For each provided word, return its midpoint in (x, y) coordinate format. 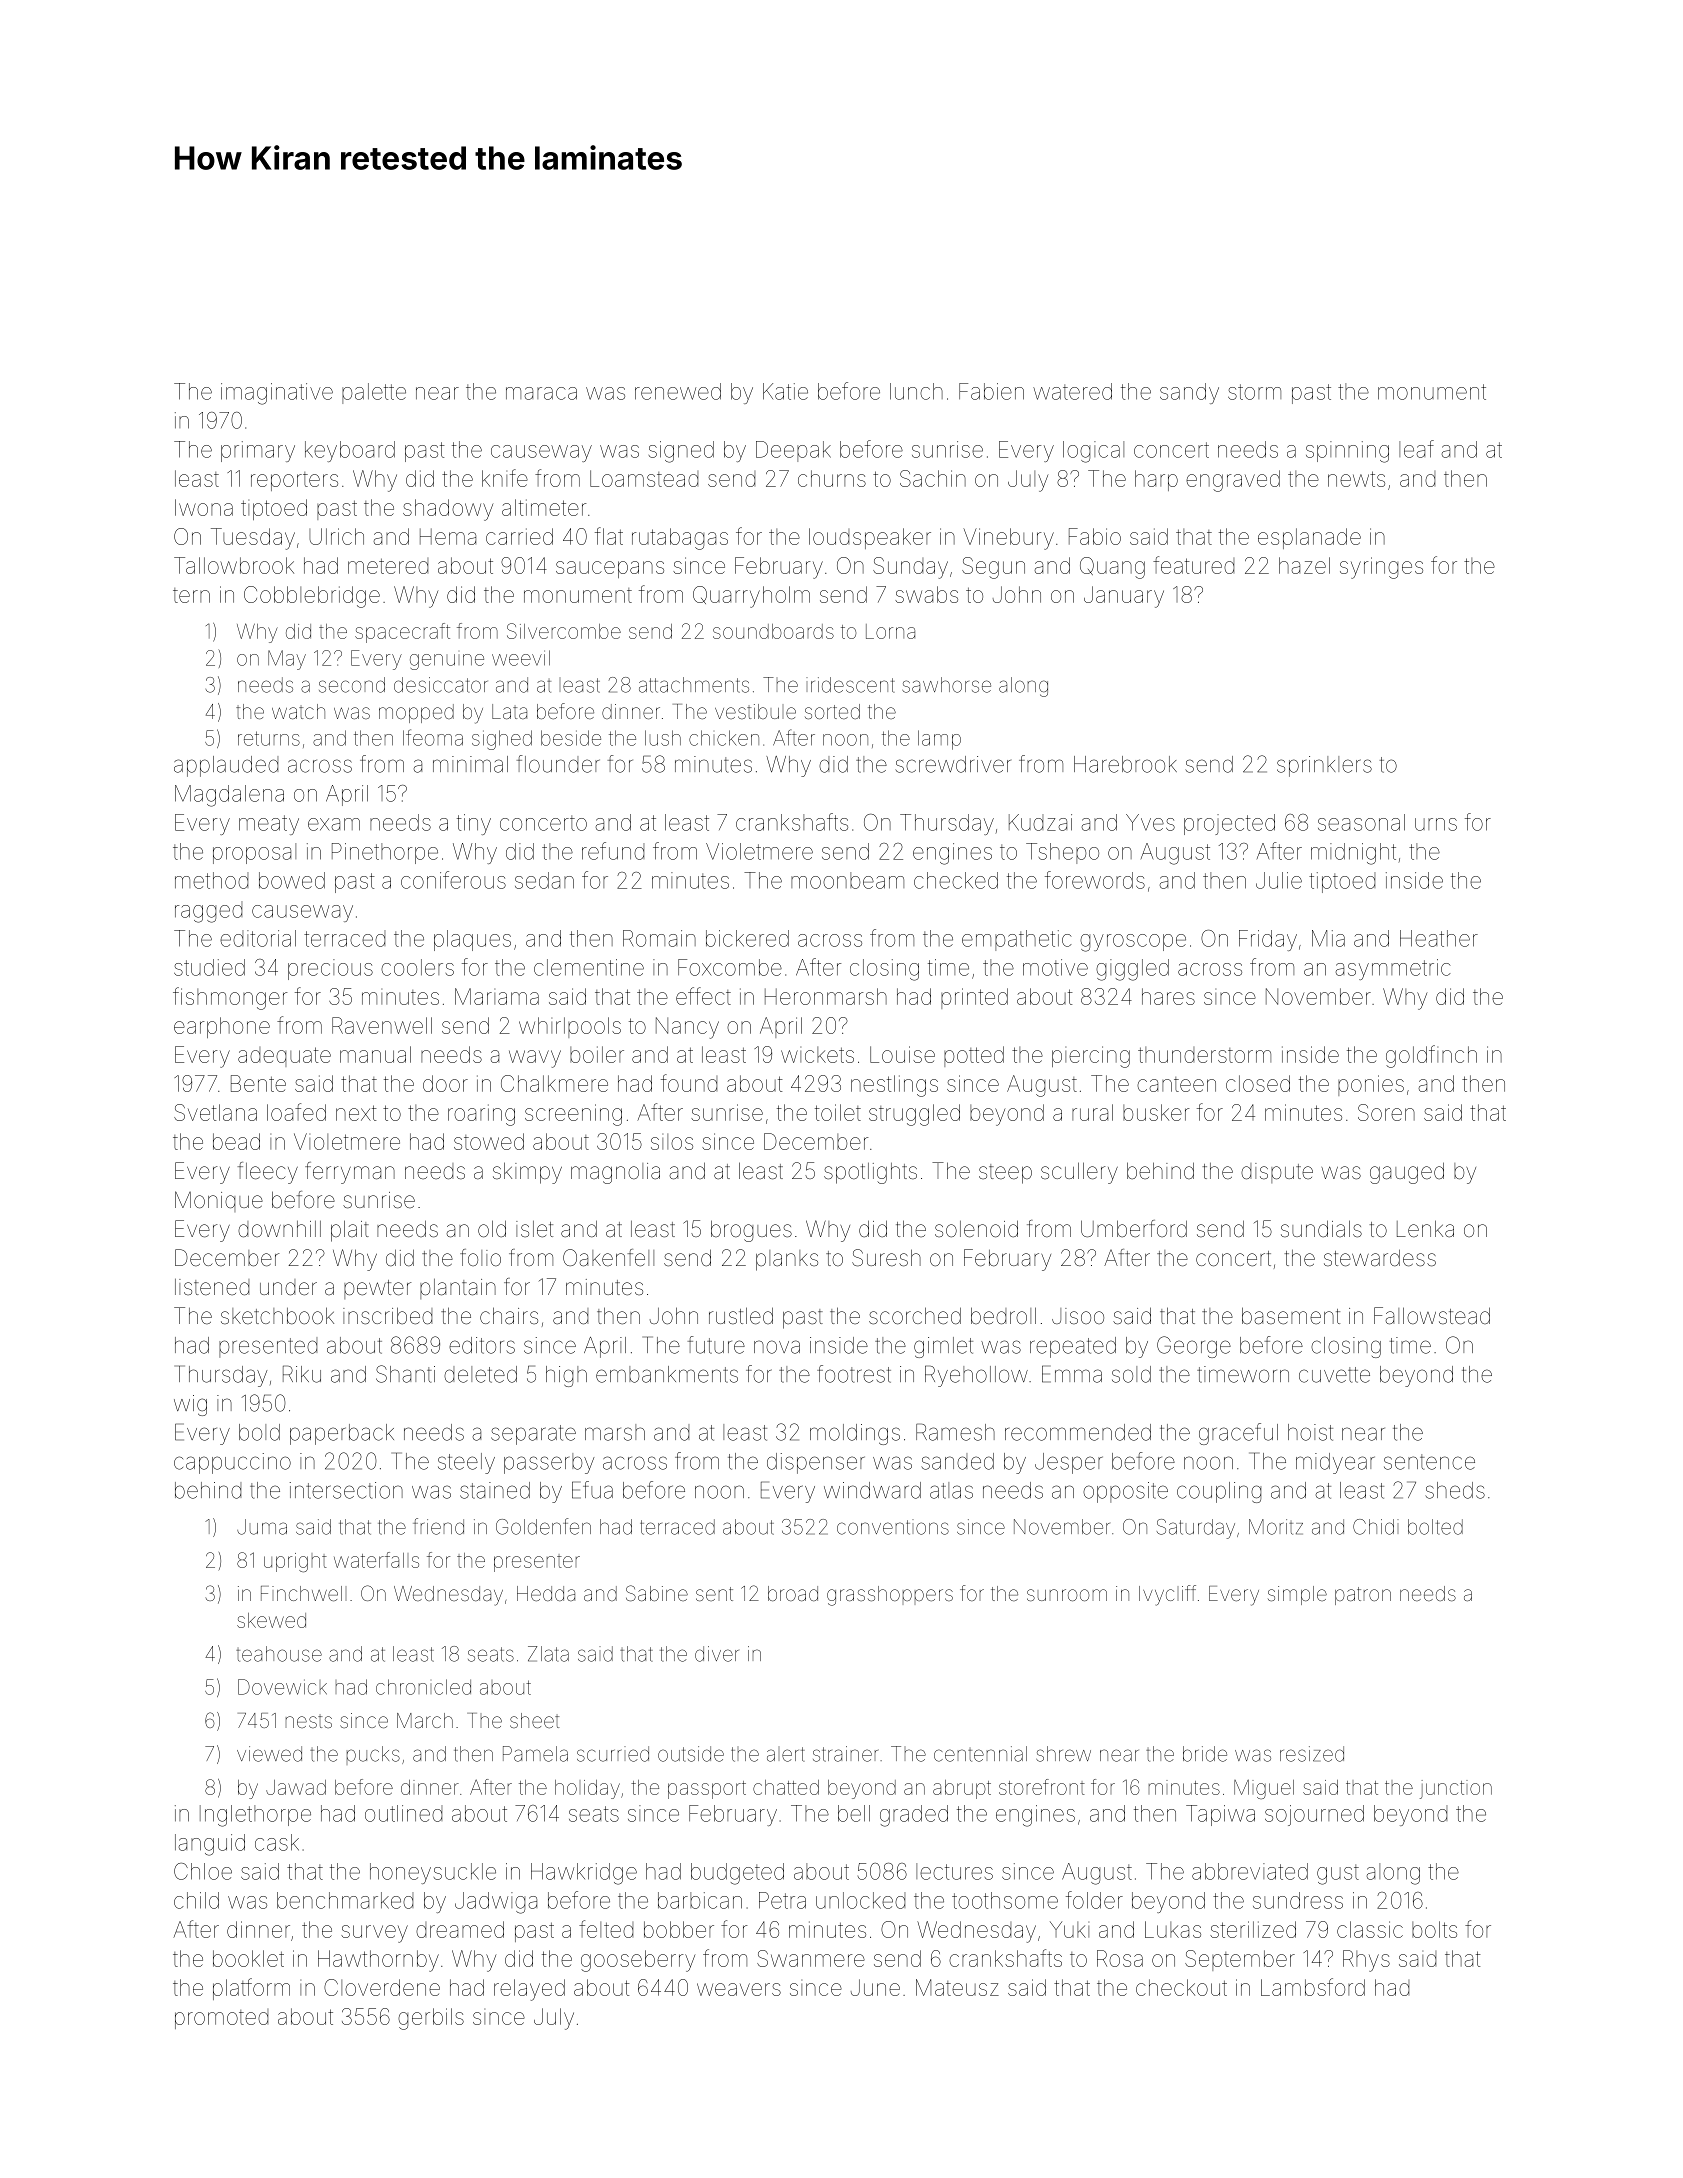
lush (663, 738)
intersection (346, 1490)
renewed (678, 391)
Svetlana (215, 1112)
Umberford (1134, 1229)
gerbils (431, 2019)
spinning (1347, 452)
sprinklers (1324, 766)
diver (717, 1654)
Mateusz (957, 1987)
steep (1005, 1174)
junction (1456, 1789)
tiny (474, 824)
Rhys (1366, 1961)
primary (258, 451)
